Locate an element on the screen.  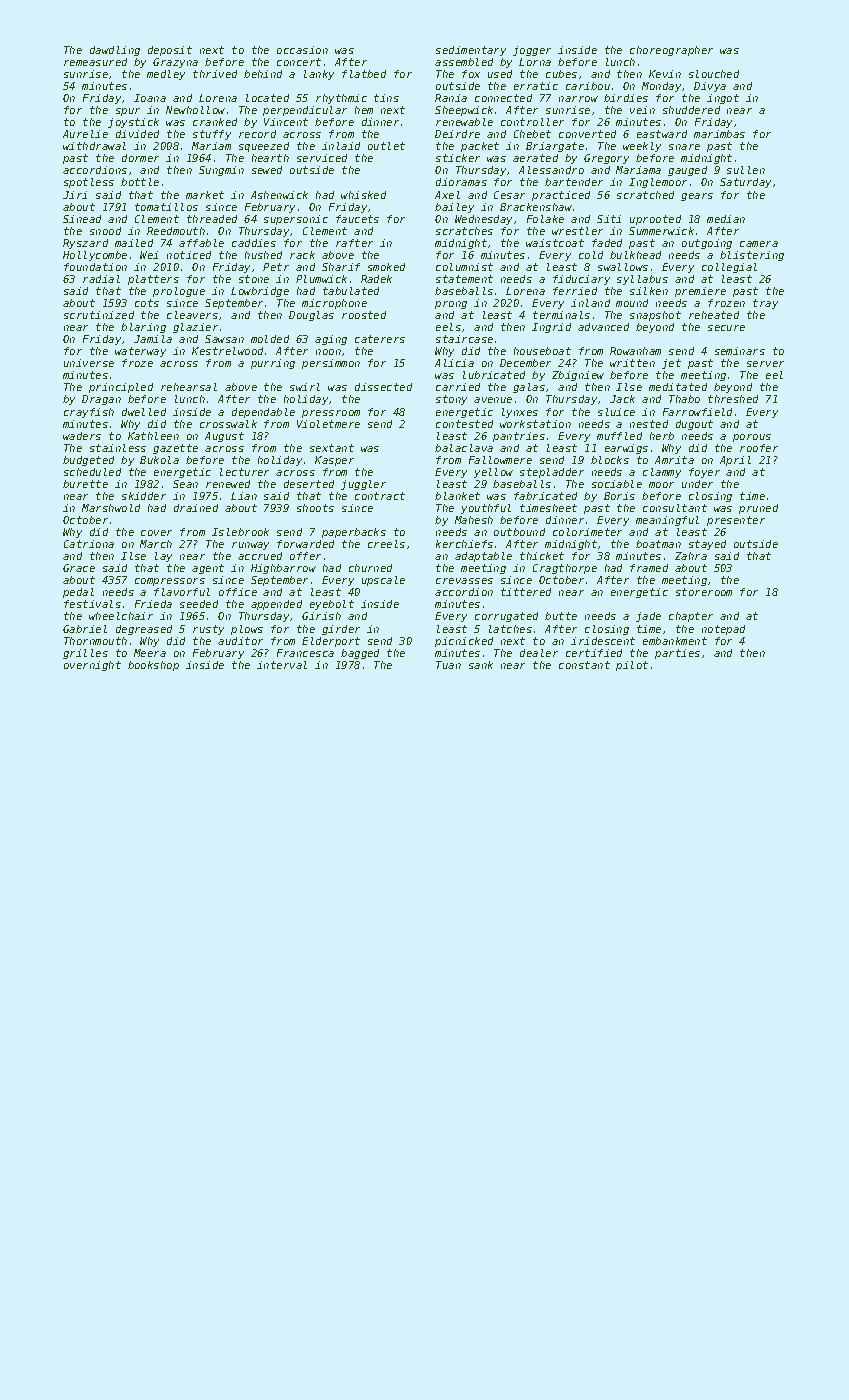
Gabriel is located at coordinates (85, 629).
